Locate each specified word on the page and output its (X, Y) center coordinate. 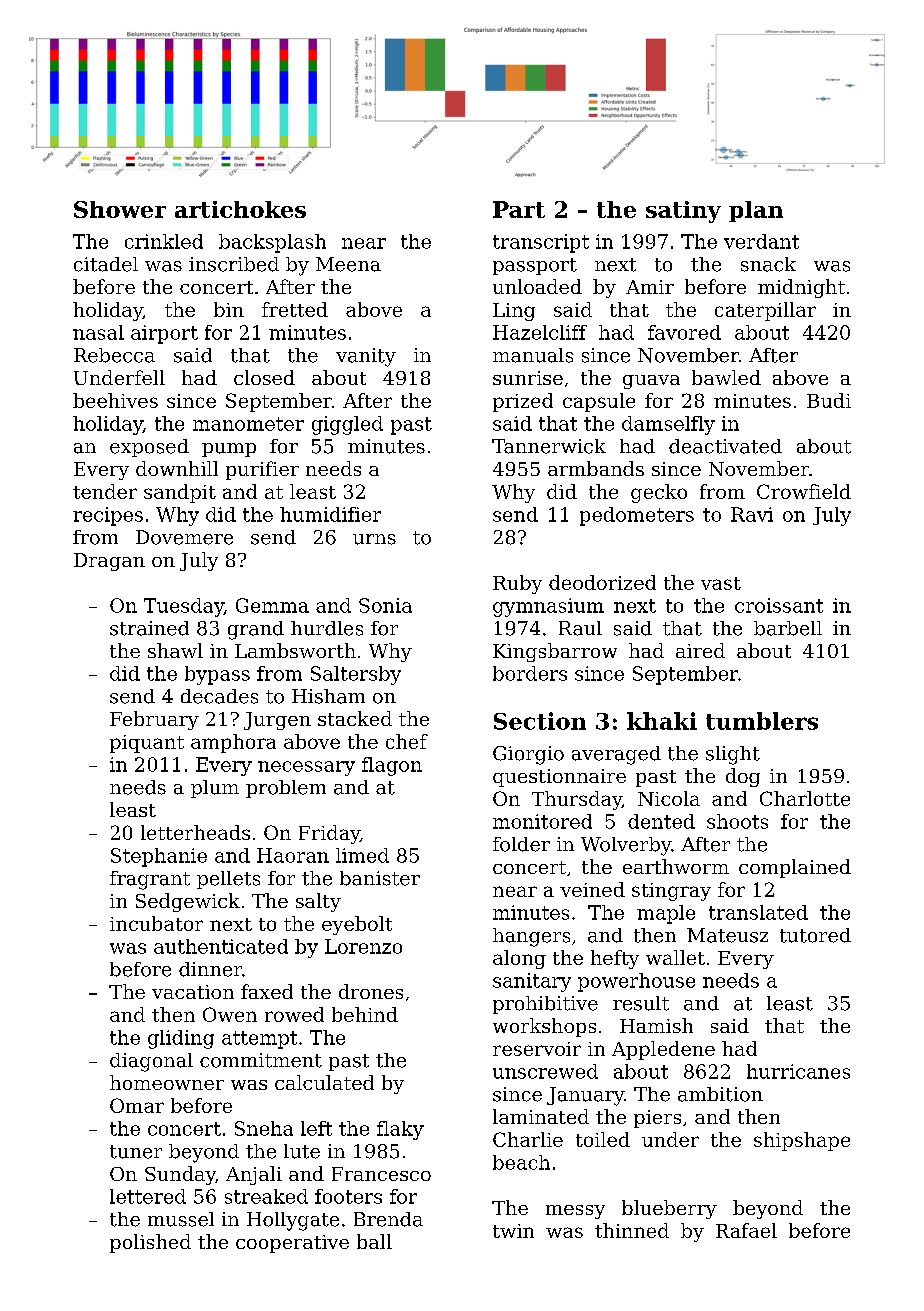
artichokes (240, 209)
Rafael (746, 1230)
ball (374, 1241)
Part (519, 209)
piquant (147, 744)
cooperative (292, 1244)
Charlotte (805, 798)
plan (756, 211)
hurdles (327, 628)
